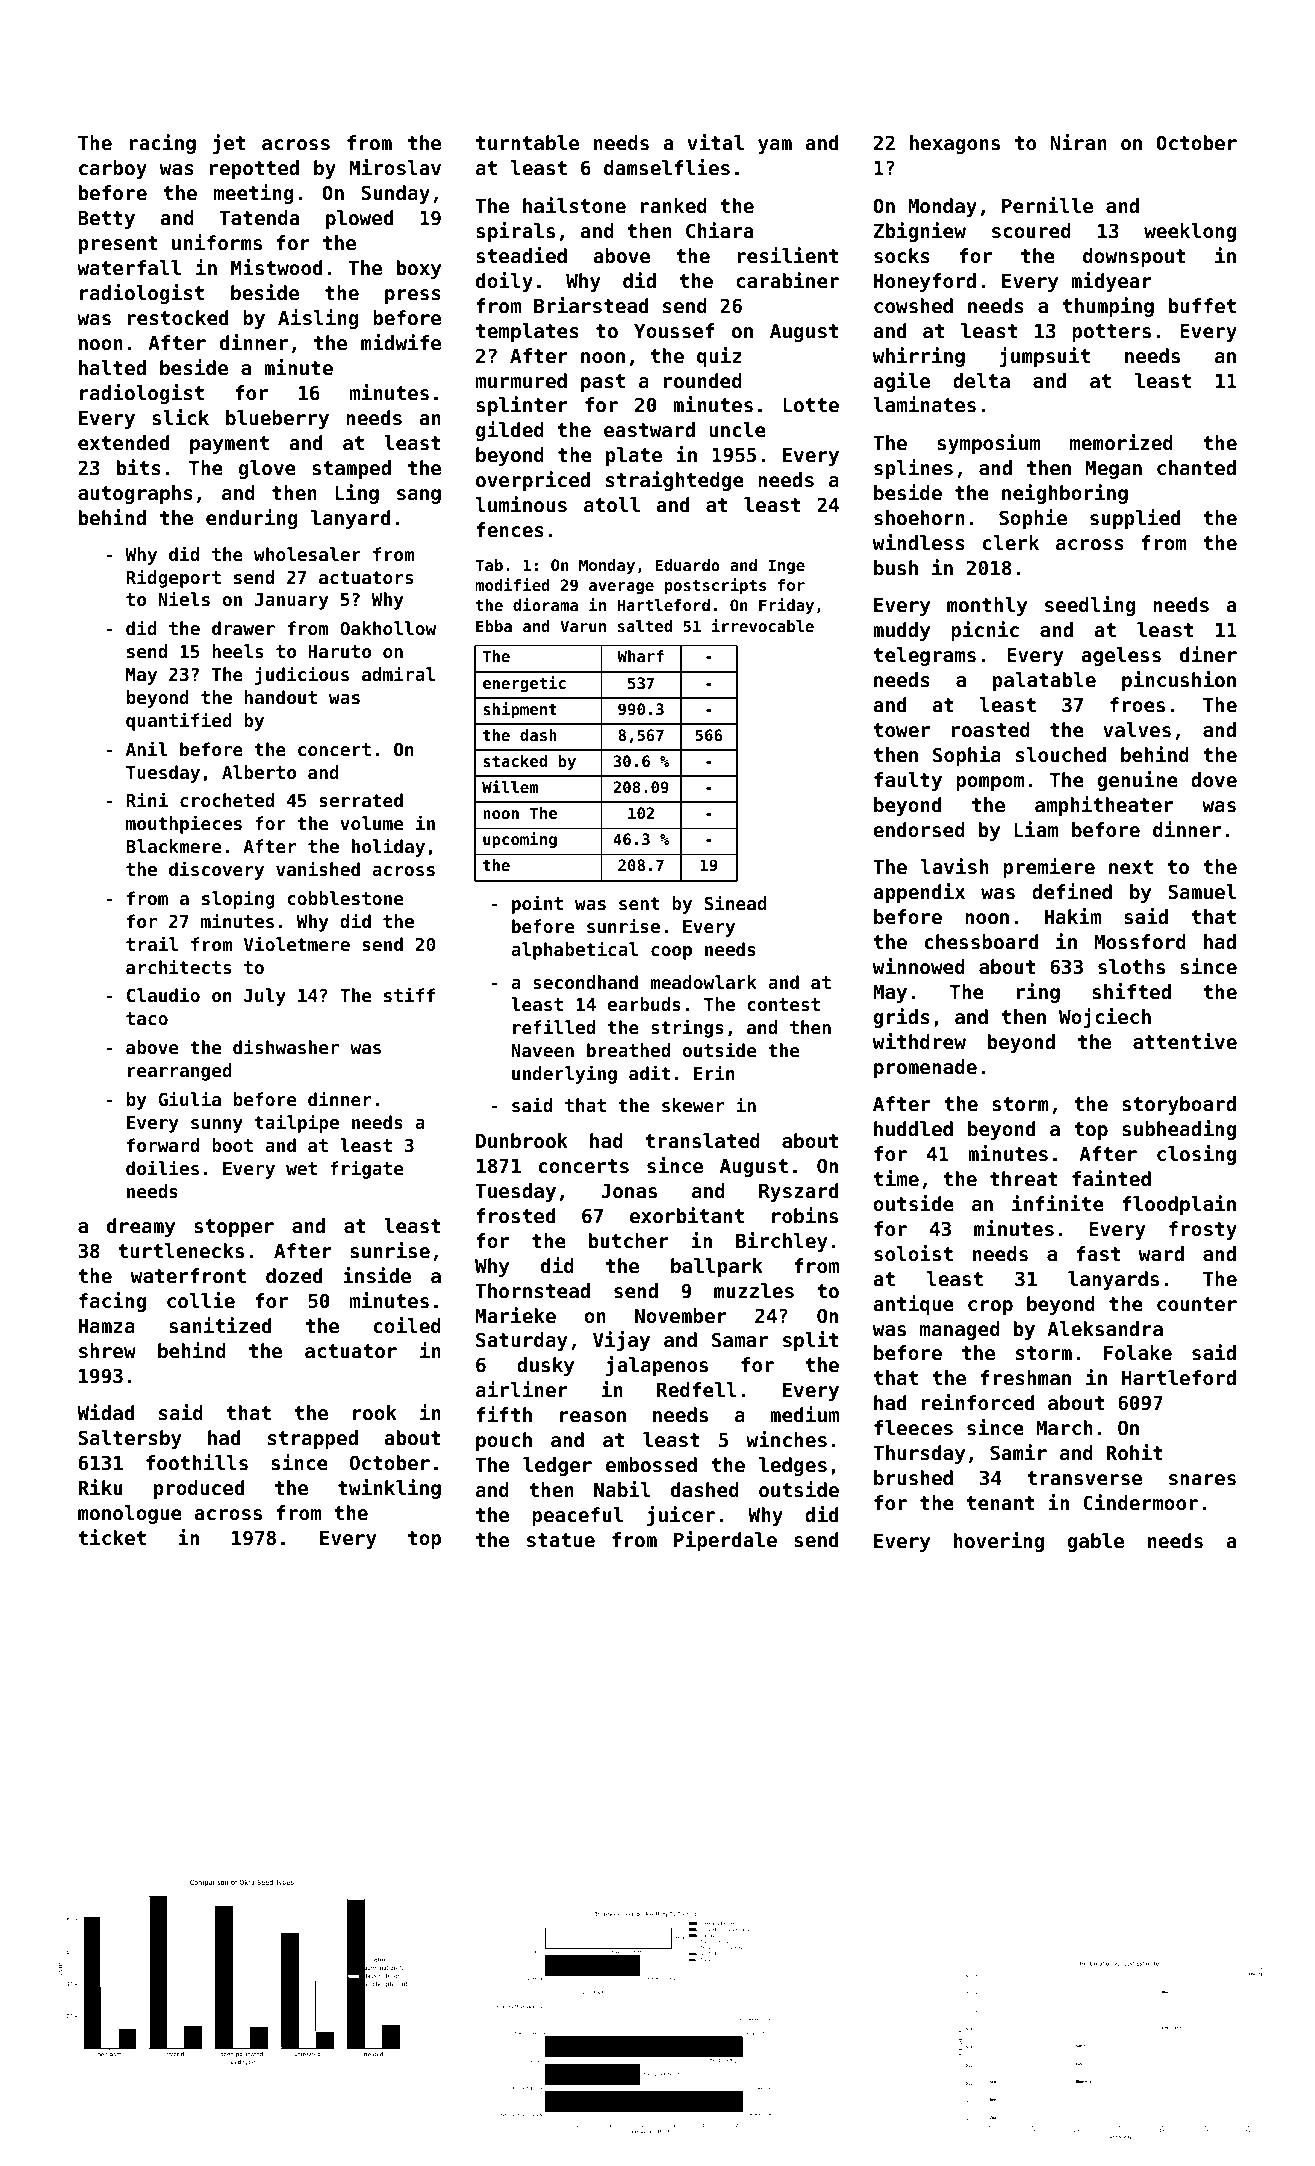 This screenshot has width=1315, height=2166. What do you see at coordinates (787, 566) in the screenshot?
I see `Inge` at bounding box center [787, 566].
